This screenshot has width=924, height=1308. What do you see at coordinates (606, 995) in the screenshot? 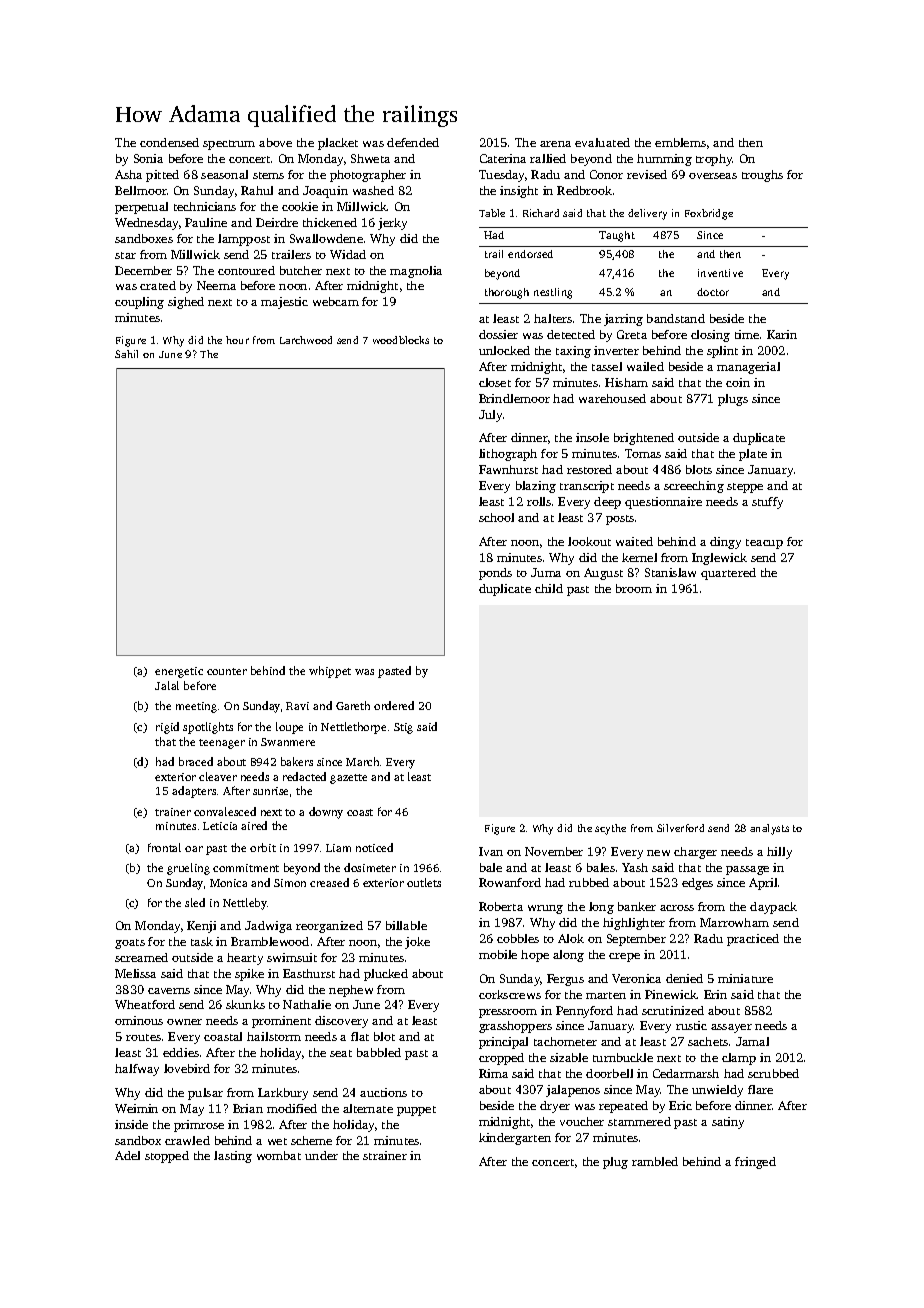
I see `marten` at bounding box center [606, 995].
